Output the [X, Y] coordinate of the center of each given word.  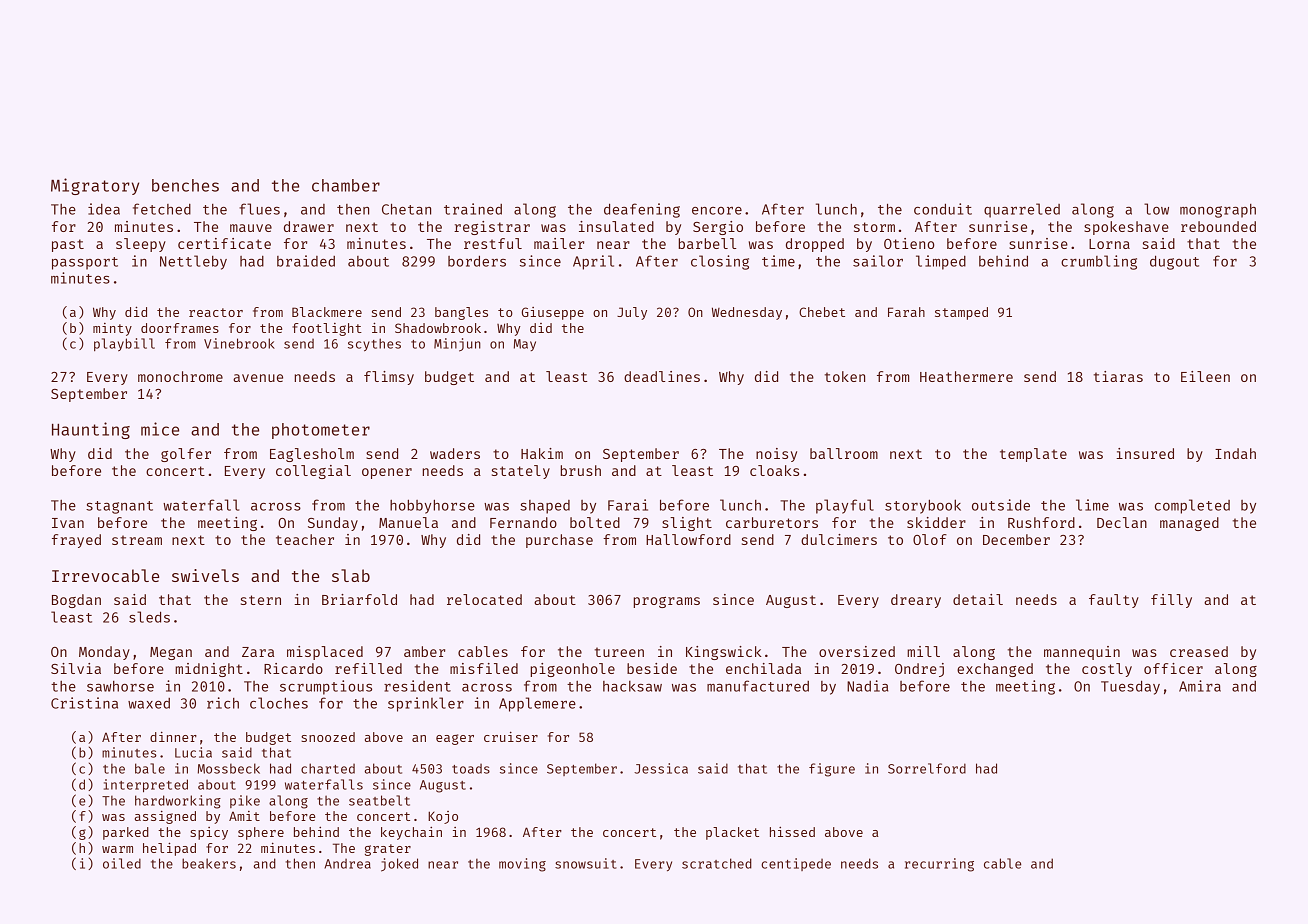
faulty [1114, 601]
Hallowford [688, 539]
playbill [124, 344]
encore [717, 211]
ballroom [844, 453]
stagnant [119, 507]
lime [1092, 505]
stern [261, 600]
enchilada [763, 668]
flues [259, 209]
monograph [1218, 211]
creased [1199, 651]
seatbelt [379, 800]
